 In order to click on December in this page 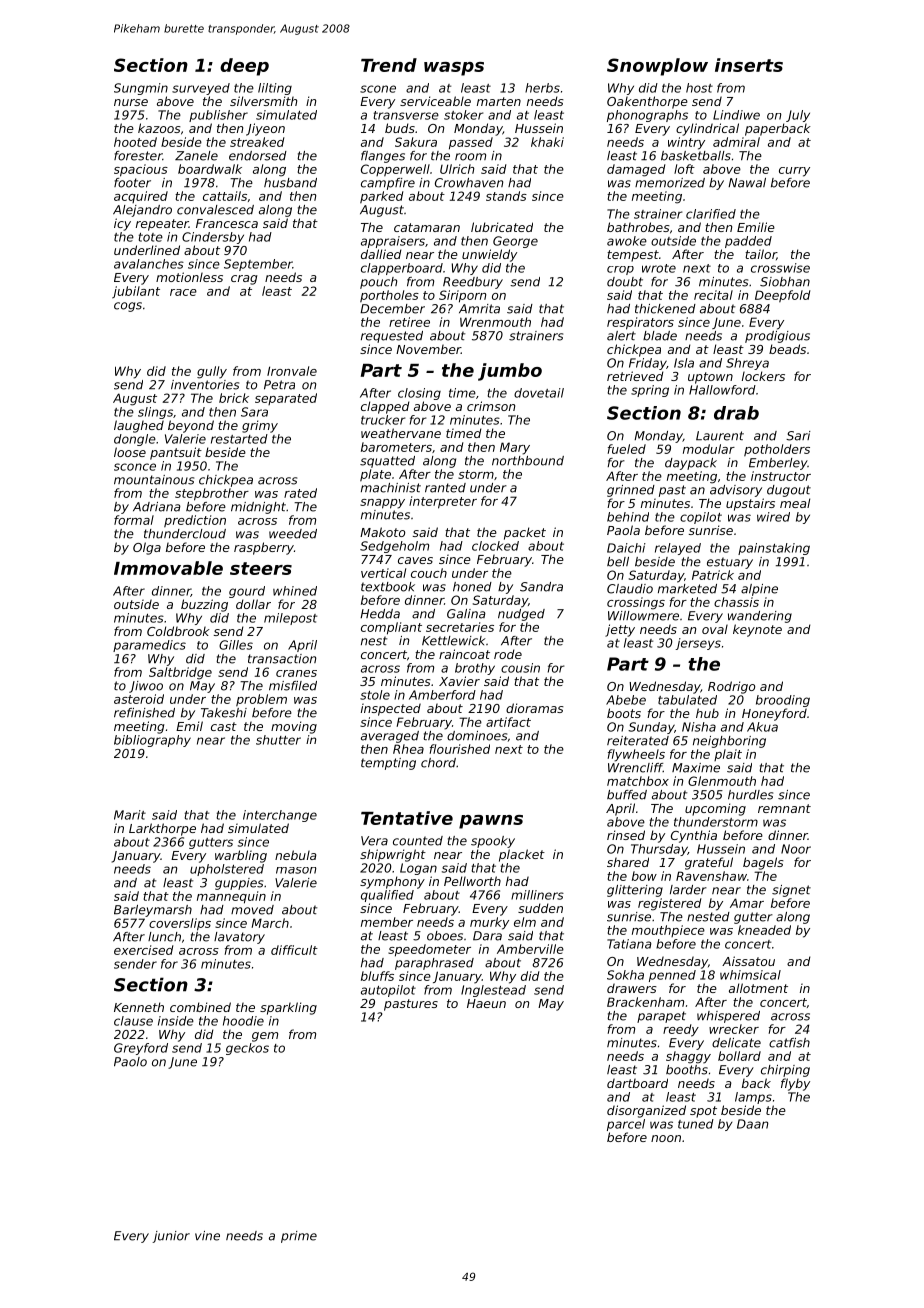, I will do `click(392, 309)`.
